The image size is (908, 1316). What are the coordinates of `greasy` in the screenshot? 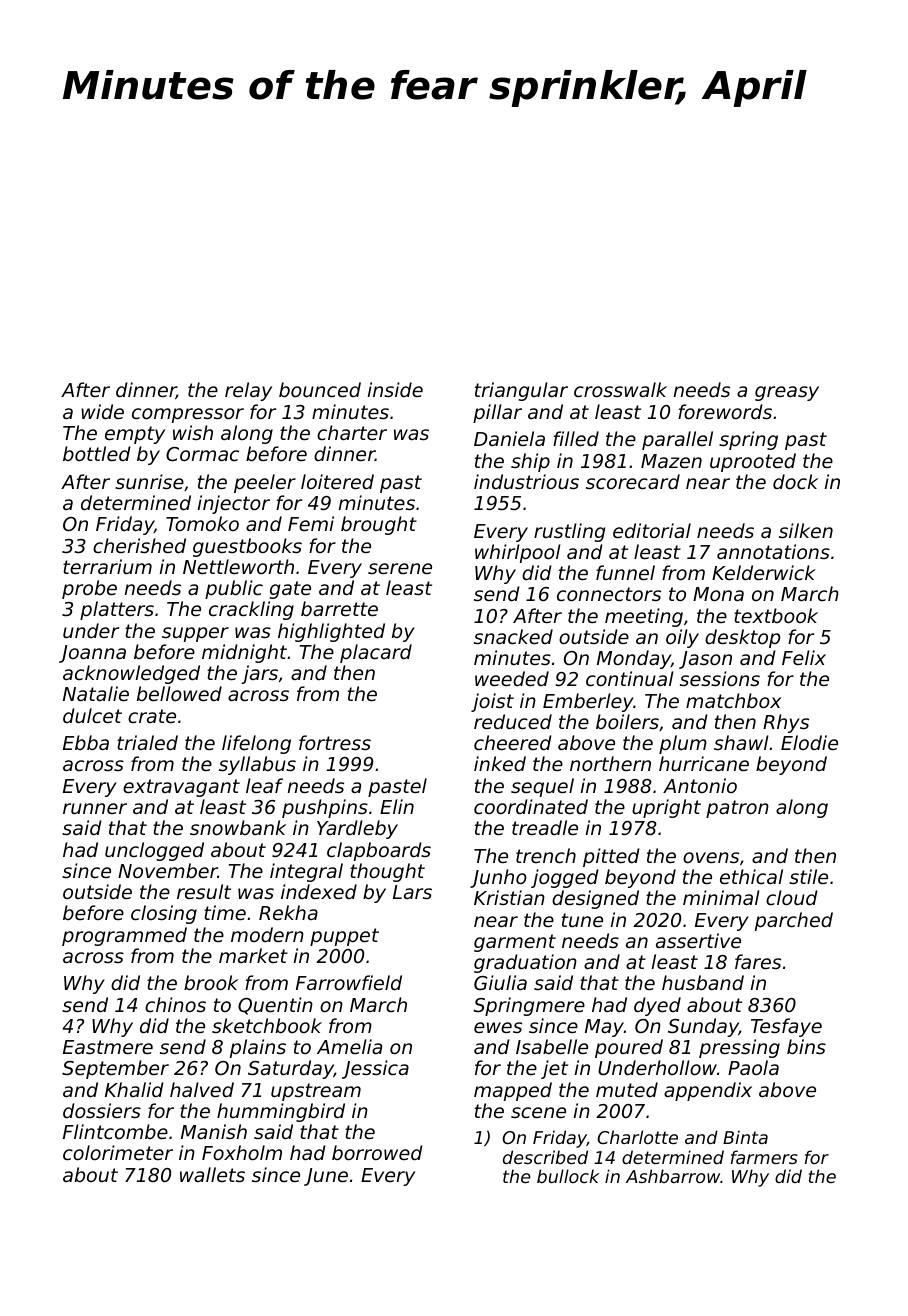 It's located at (787, 393).
